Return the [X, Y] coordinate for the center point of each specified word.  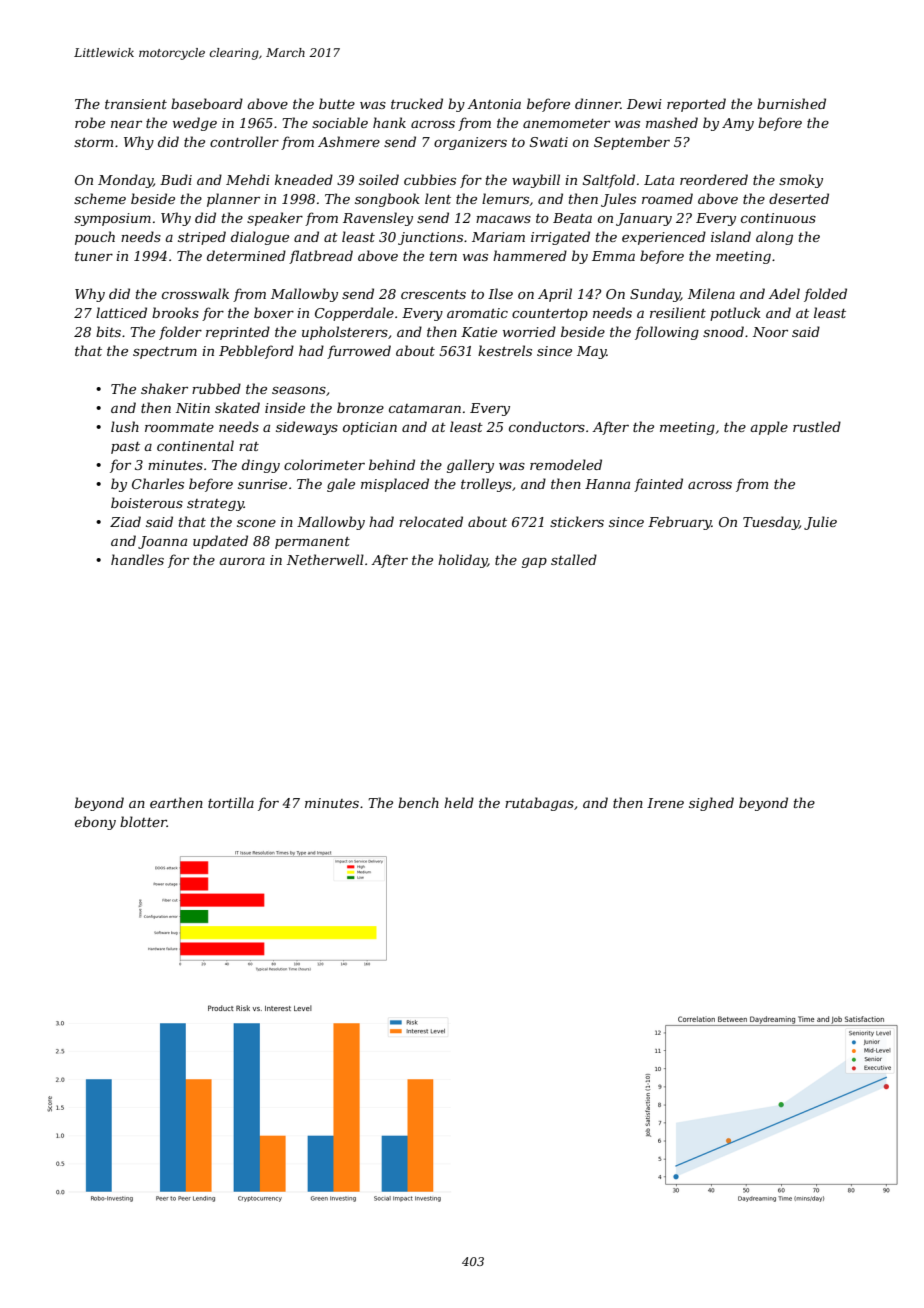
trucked [417, 103]
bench [418, 802]
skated [237, 407]
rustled [817, 426]
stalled [574, 559]
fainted [658, 485]
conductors [547, 426]
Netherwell [325, 559]
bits [108, 331]
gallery [470, 466]
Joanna [162, 542]
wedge [195, 124]
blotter [143, 821]
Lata [659, 180]
